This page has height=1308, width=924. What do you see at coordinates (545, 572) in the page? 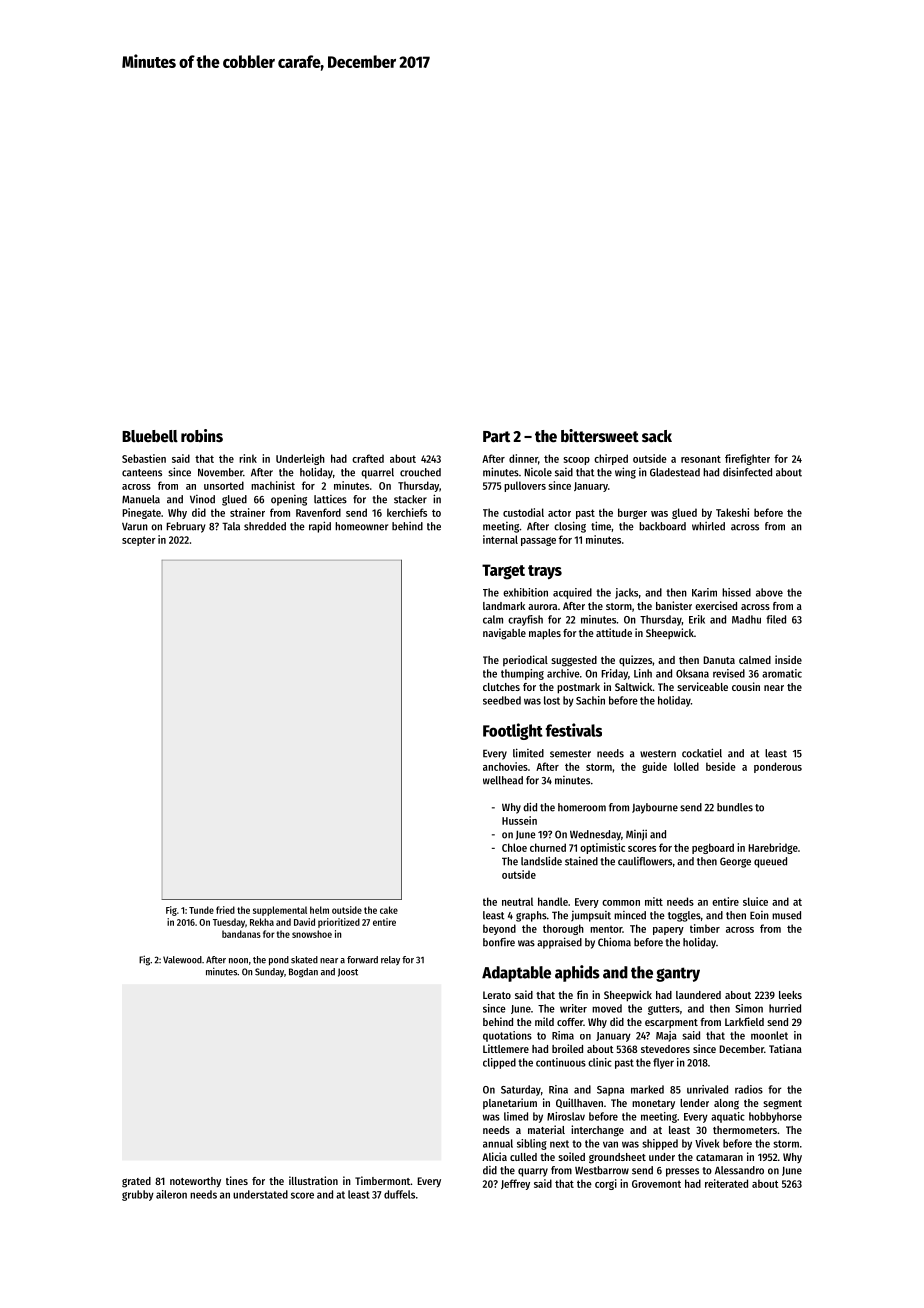
I see `trays` at bounding box center [545, 572].
